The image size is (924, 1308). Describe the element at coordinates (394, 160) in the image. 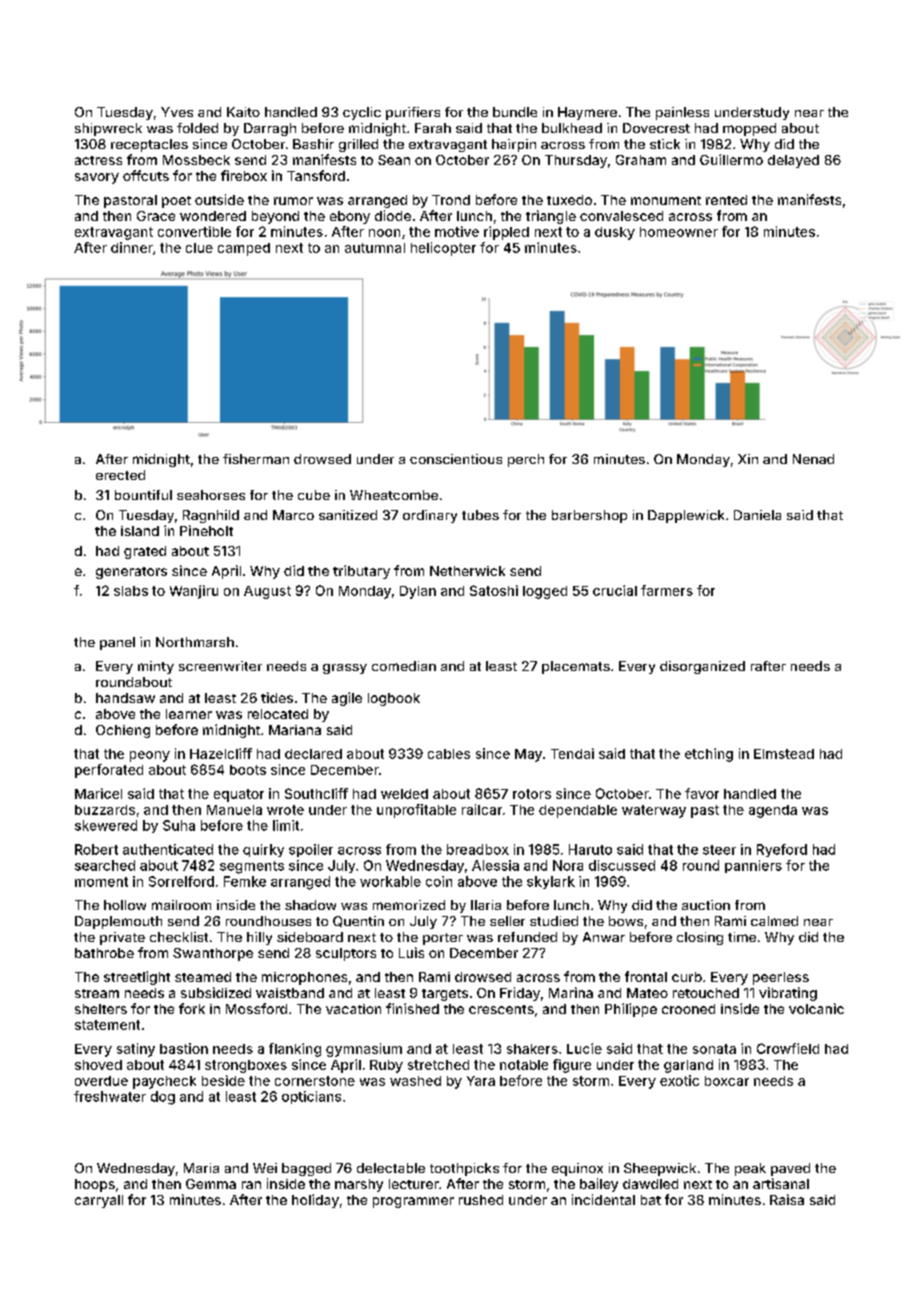

I see `Sean` at that location.
